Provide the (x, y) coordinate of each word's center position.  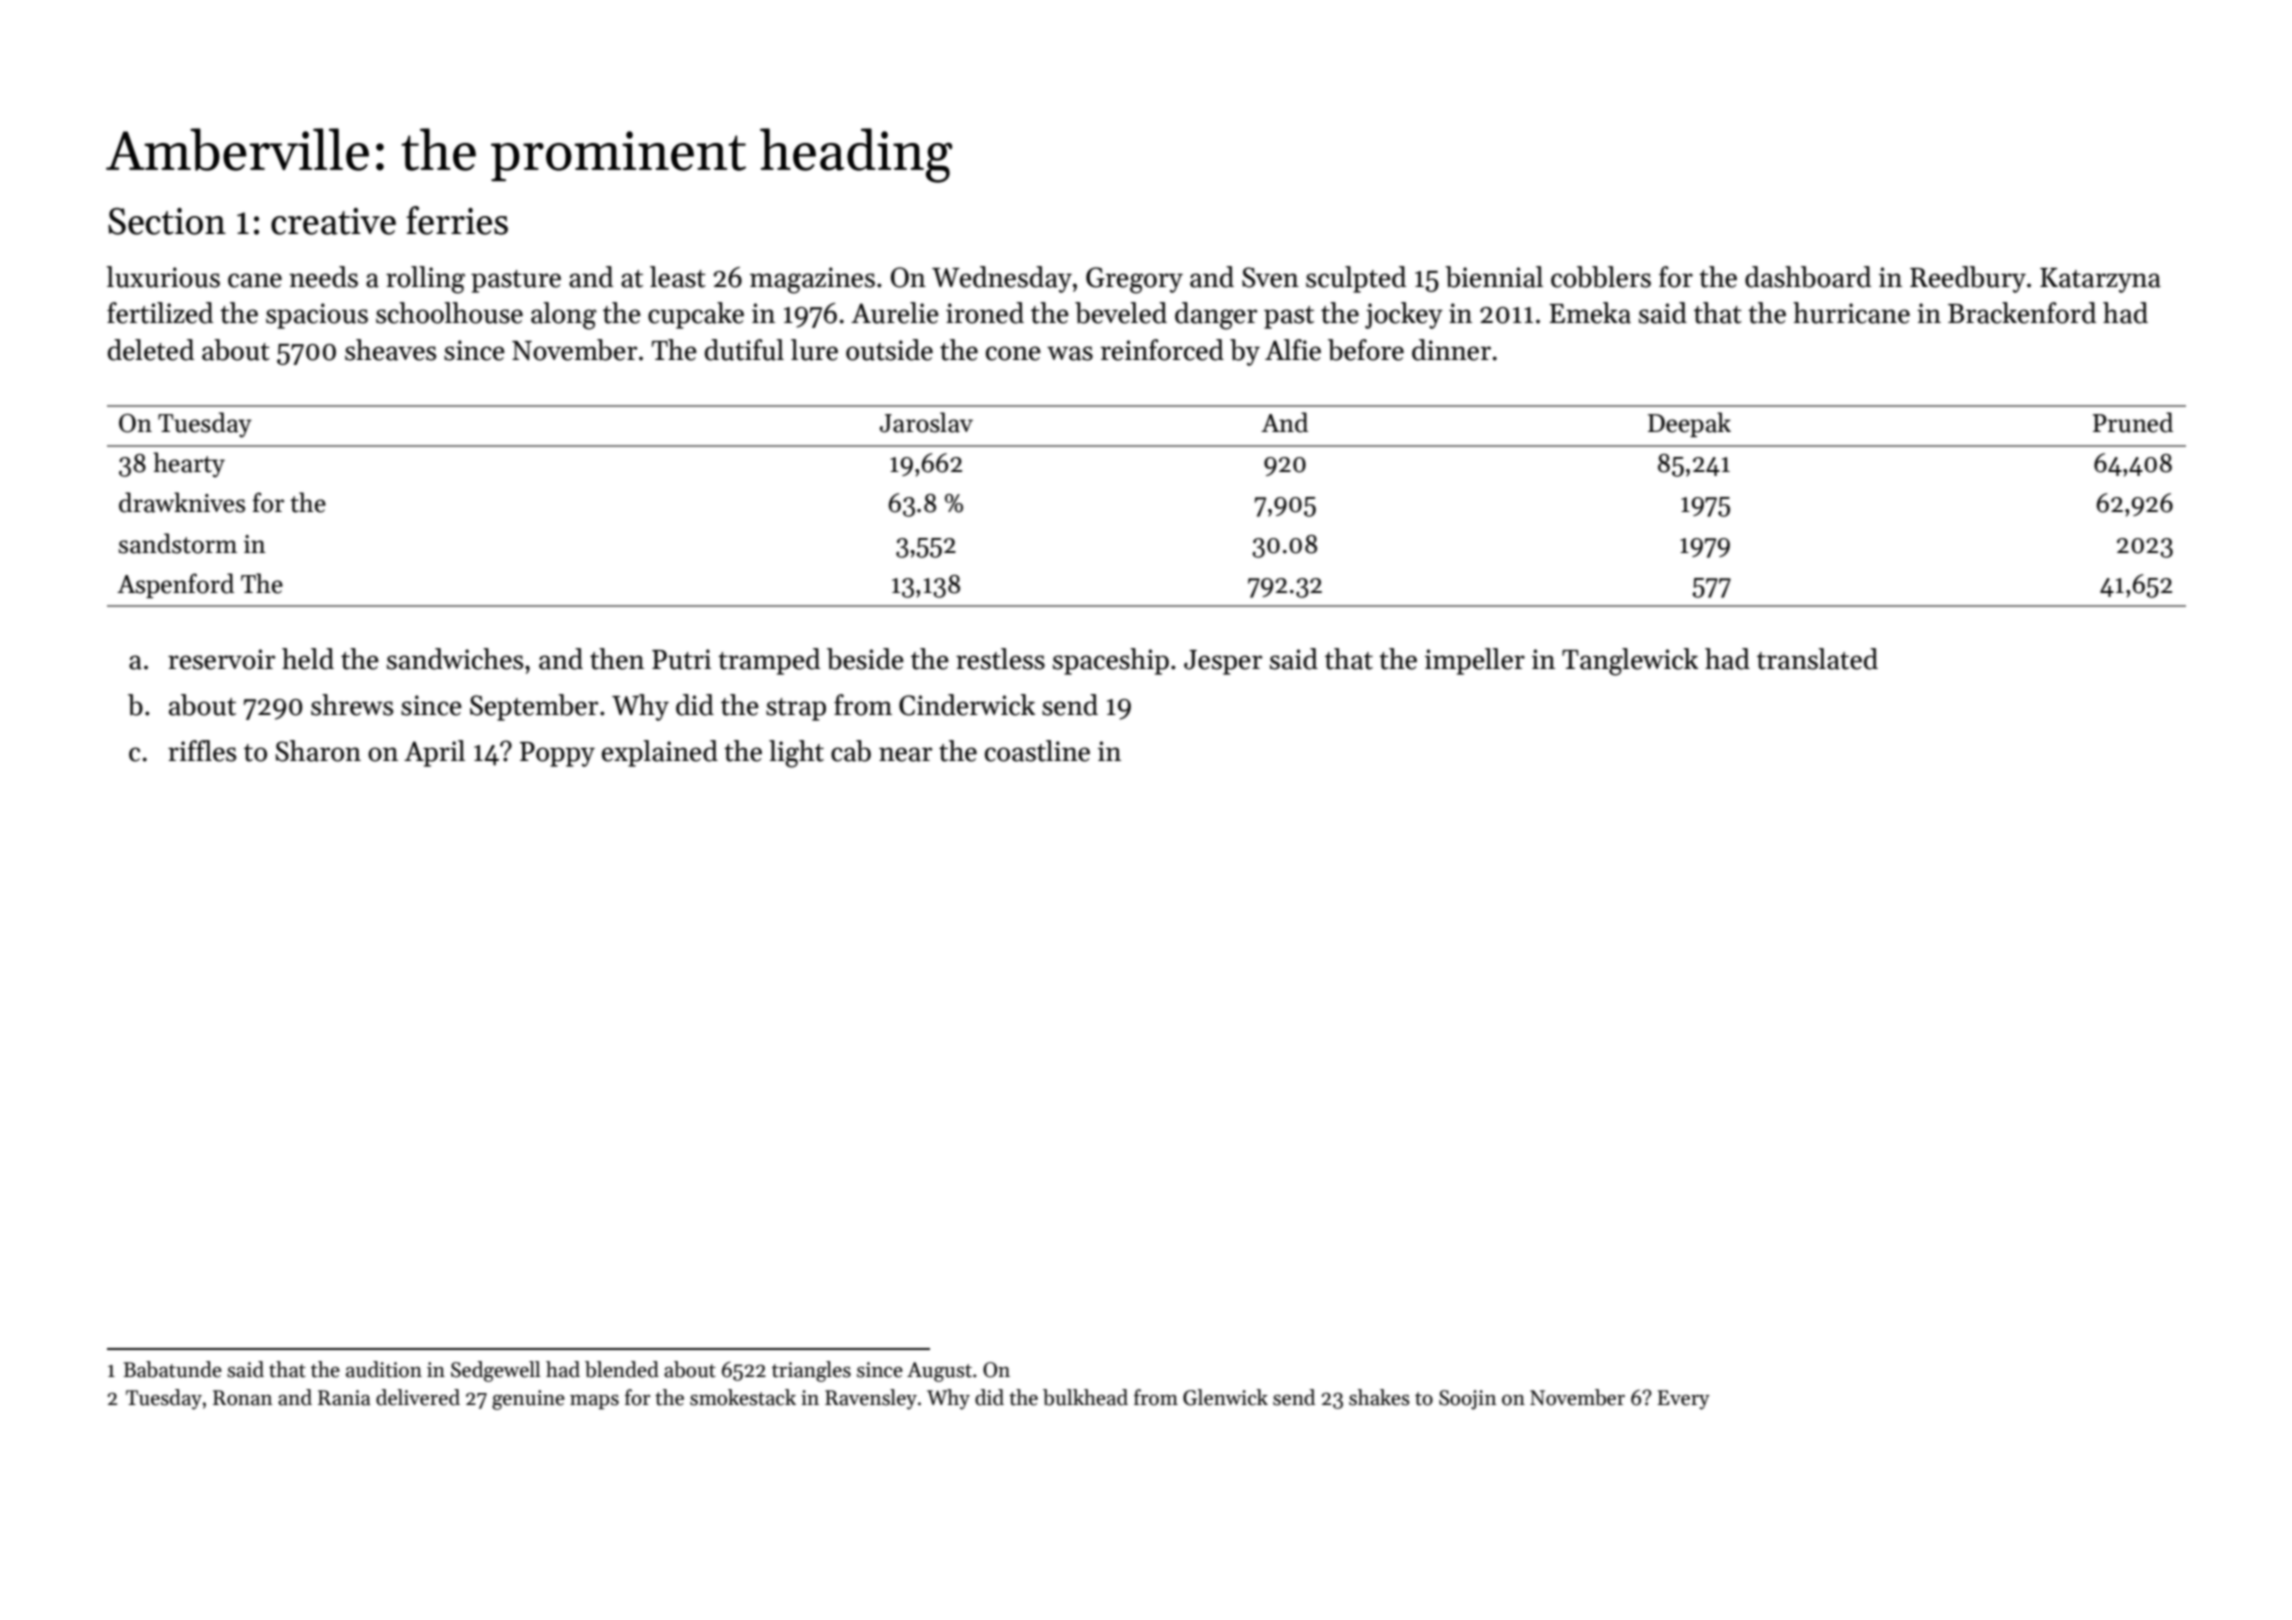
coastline (1037, 751)
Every (1683, 1400)
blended (622, 1369)
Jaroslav (926, 422)
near (905, 754)
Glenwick (1225, 1397)
